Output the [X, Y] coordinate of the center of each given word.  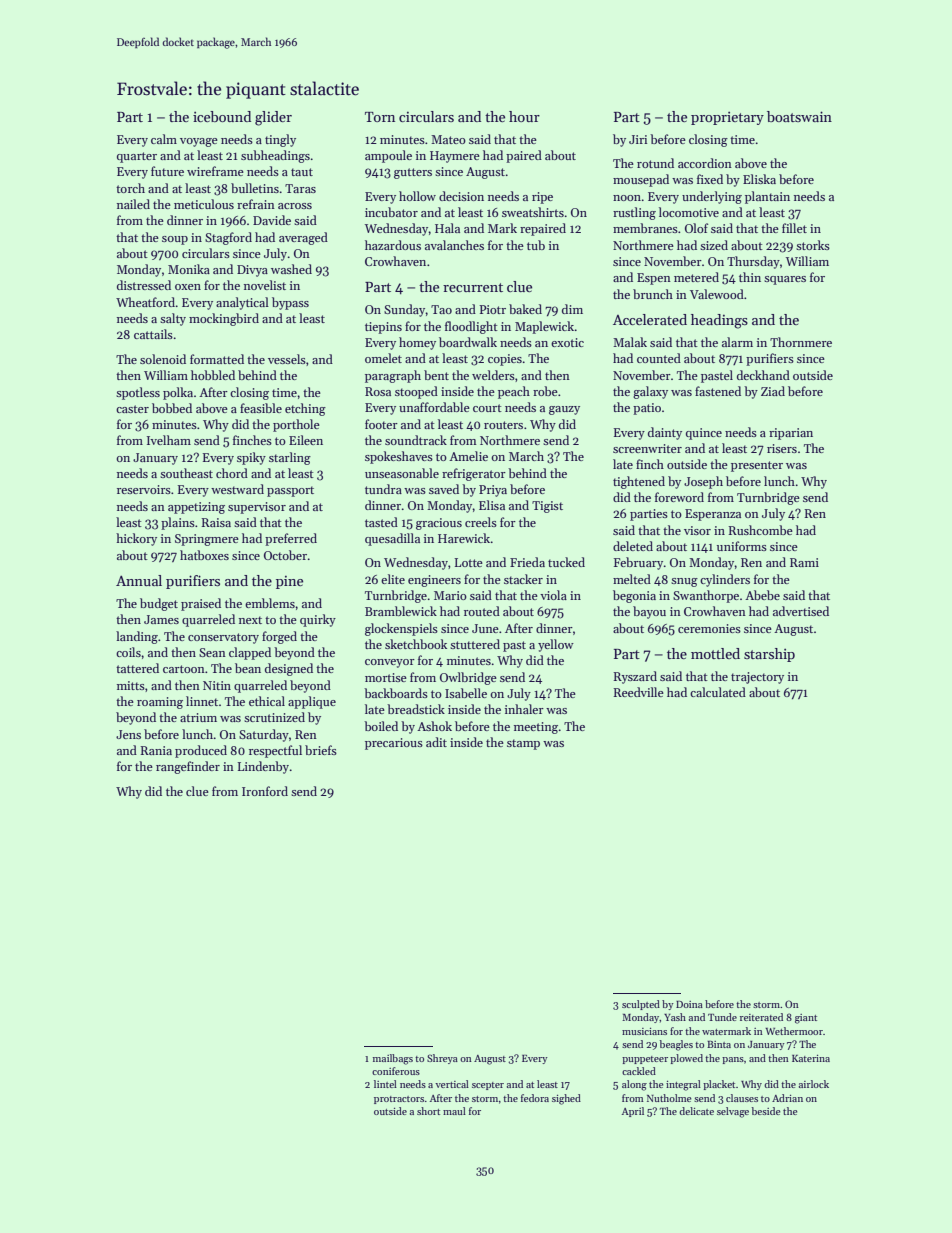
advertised [801, 611]
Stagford [228, 238]
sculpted [641, 1005]
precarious [394, 744]
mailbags [393, 1059]
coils [128, 652]
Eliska [759, 179]
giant [806, 1019]
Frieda [527, 562]
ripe [542, 198]
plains [178, 523]
